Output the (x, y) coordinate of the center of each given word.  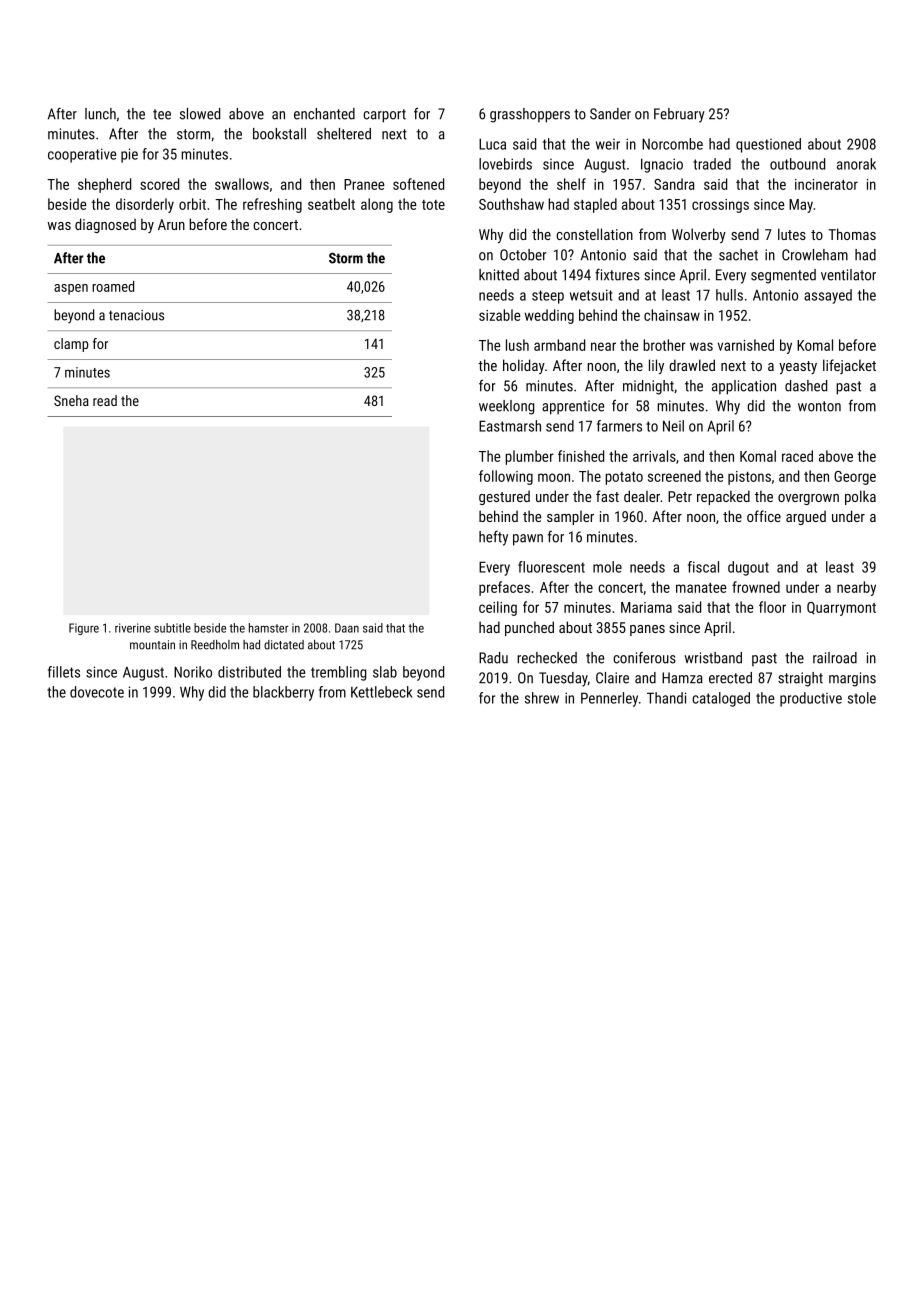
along (377, 205)
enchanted (324, 114)
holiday (524, 366)
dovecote (97, 692)
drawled (692, 365)
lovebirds (505, 164)
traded (712, 164)
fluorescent (551, 567)
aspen (71, 289)
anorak (856, 164)
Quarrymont (841, 609)
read (105, 400)
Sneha (71, 400)
